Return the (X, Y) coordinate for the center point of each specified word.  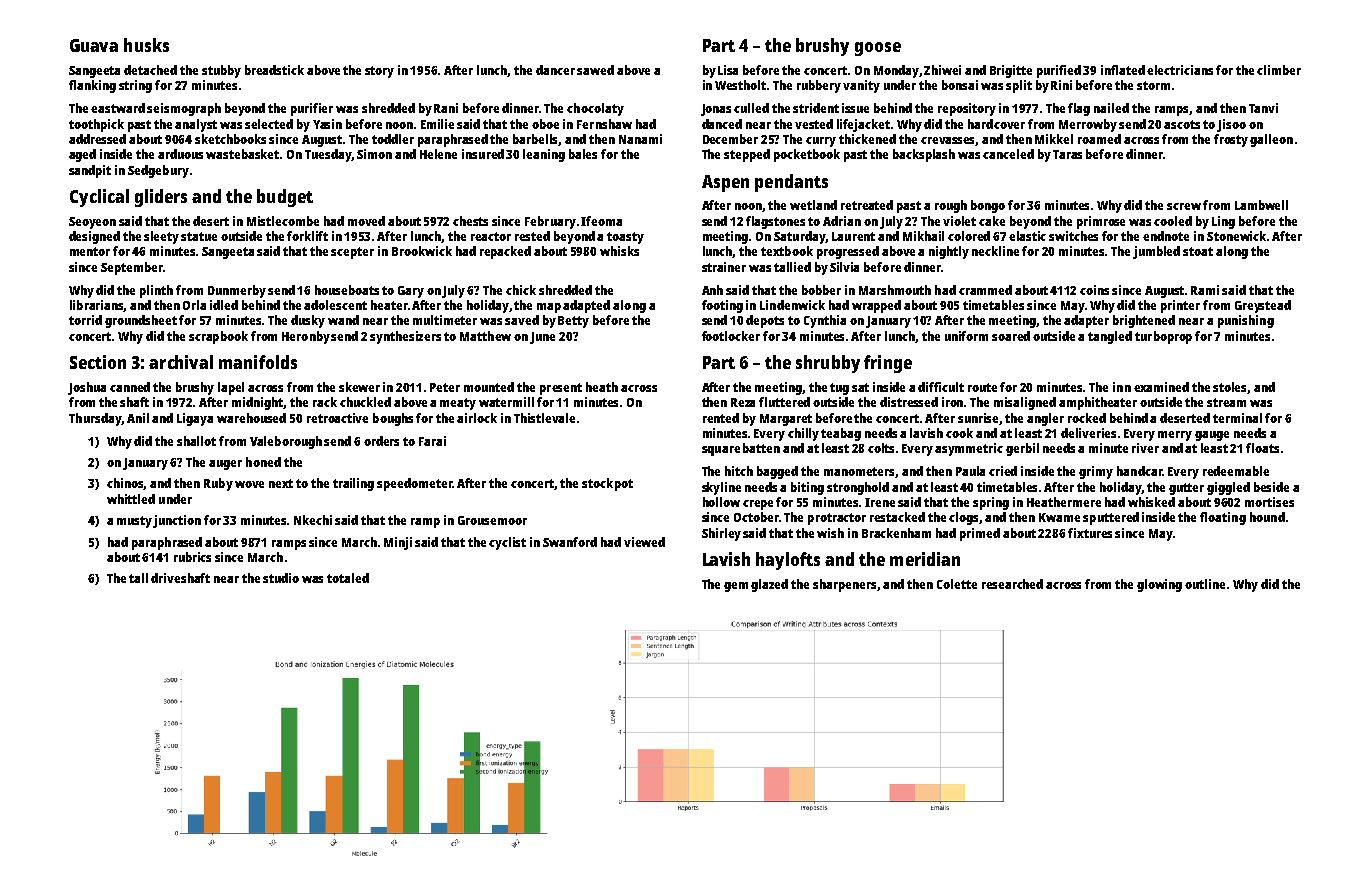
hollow (721, 502)
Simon (374, 154)
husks (146, 45)
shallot (196, 441)
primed (980, 534)
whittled (131, 499)
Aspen (725, 183)
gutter (1186, 489)
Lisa (728, 70)
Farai (432, 441)
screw (1184, 206)
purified (1059, 71)
